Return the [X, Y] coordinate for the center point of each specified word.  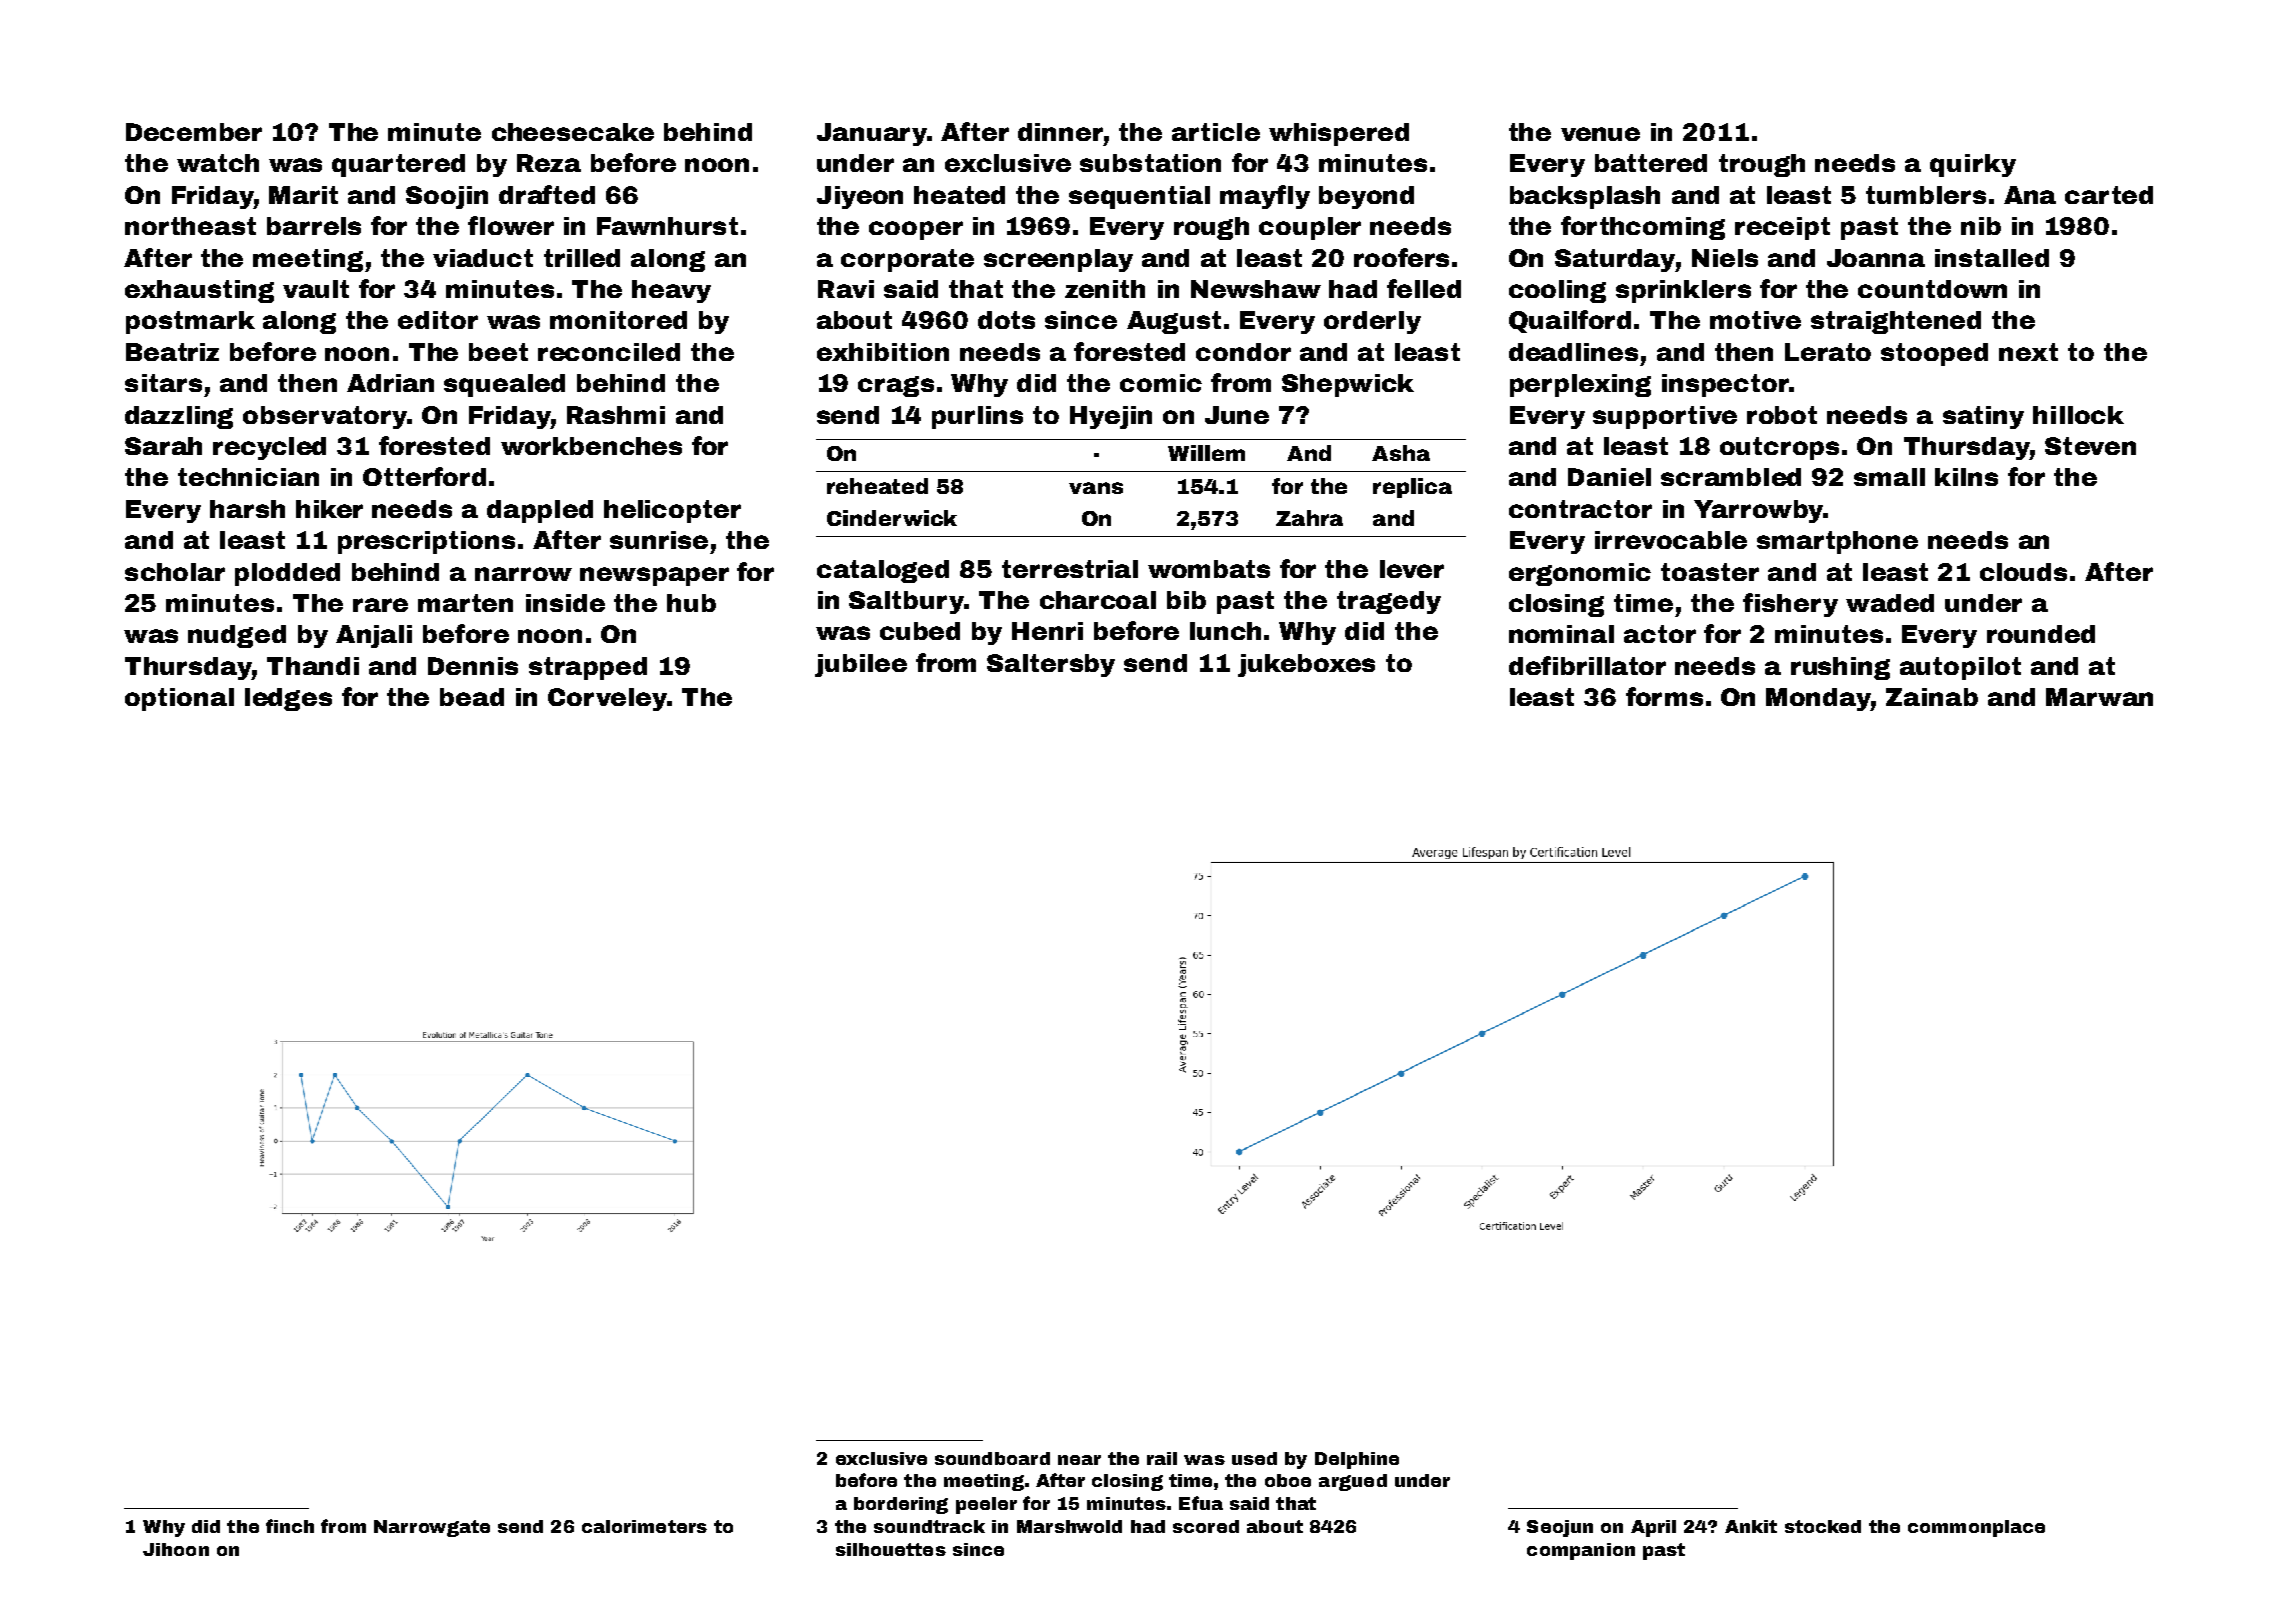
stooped [1934, 354]
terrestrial [1070, 569]
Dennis [473, 666]
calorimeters [644, 1526]
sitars [163, 383]
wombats [1209, 569]
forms [1664, 696]
